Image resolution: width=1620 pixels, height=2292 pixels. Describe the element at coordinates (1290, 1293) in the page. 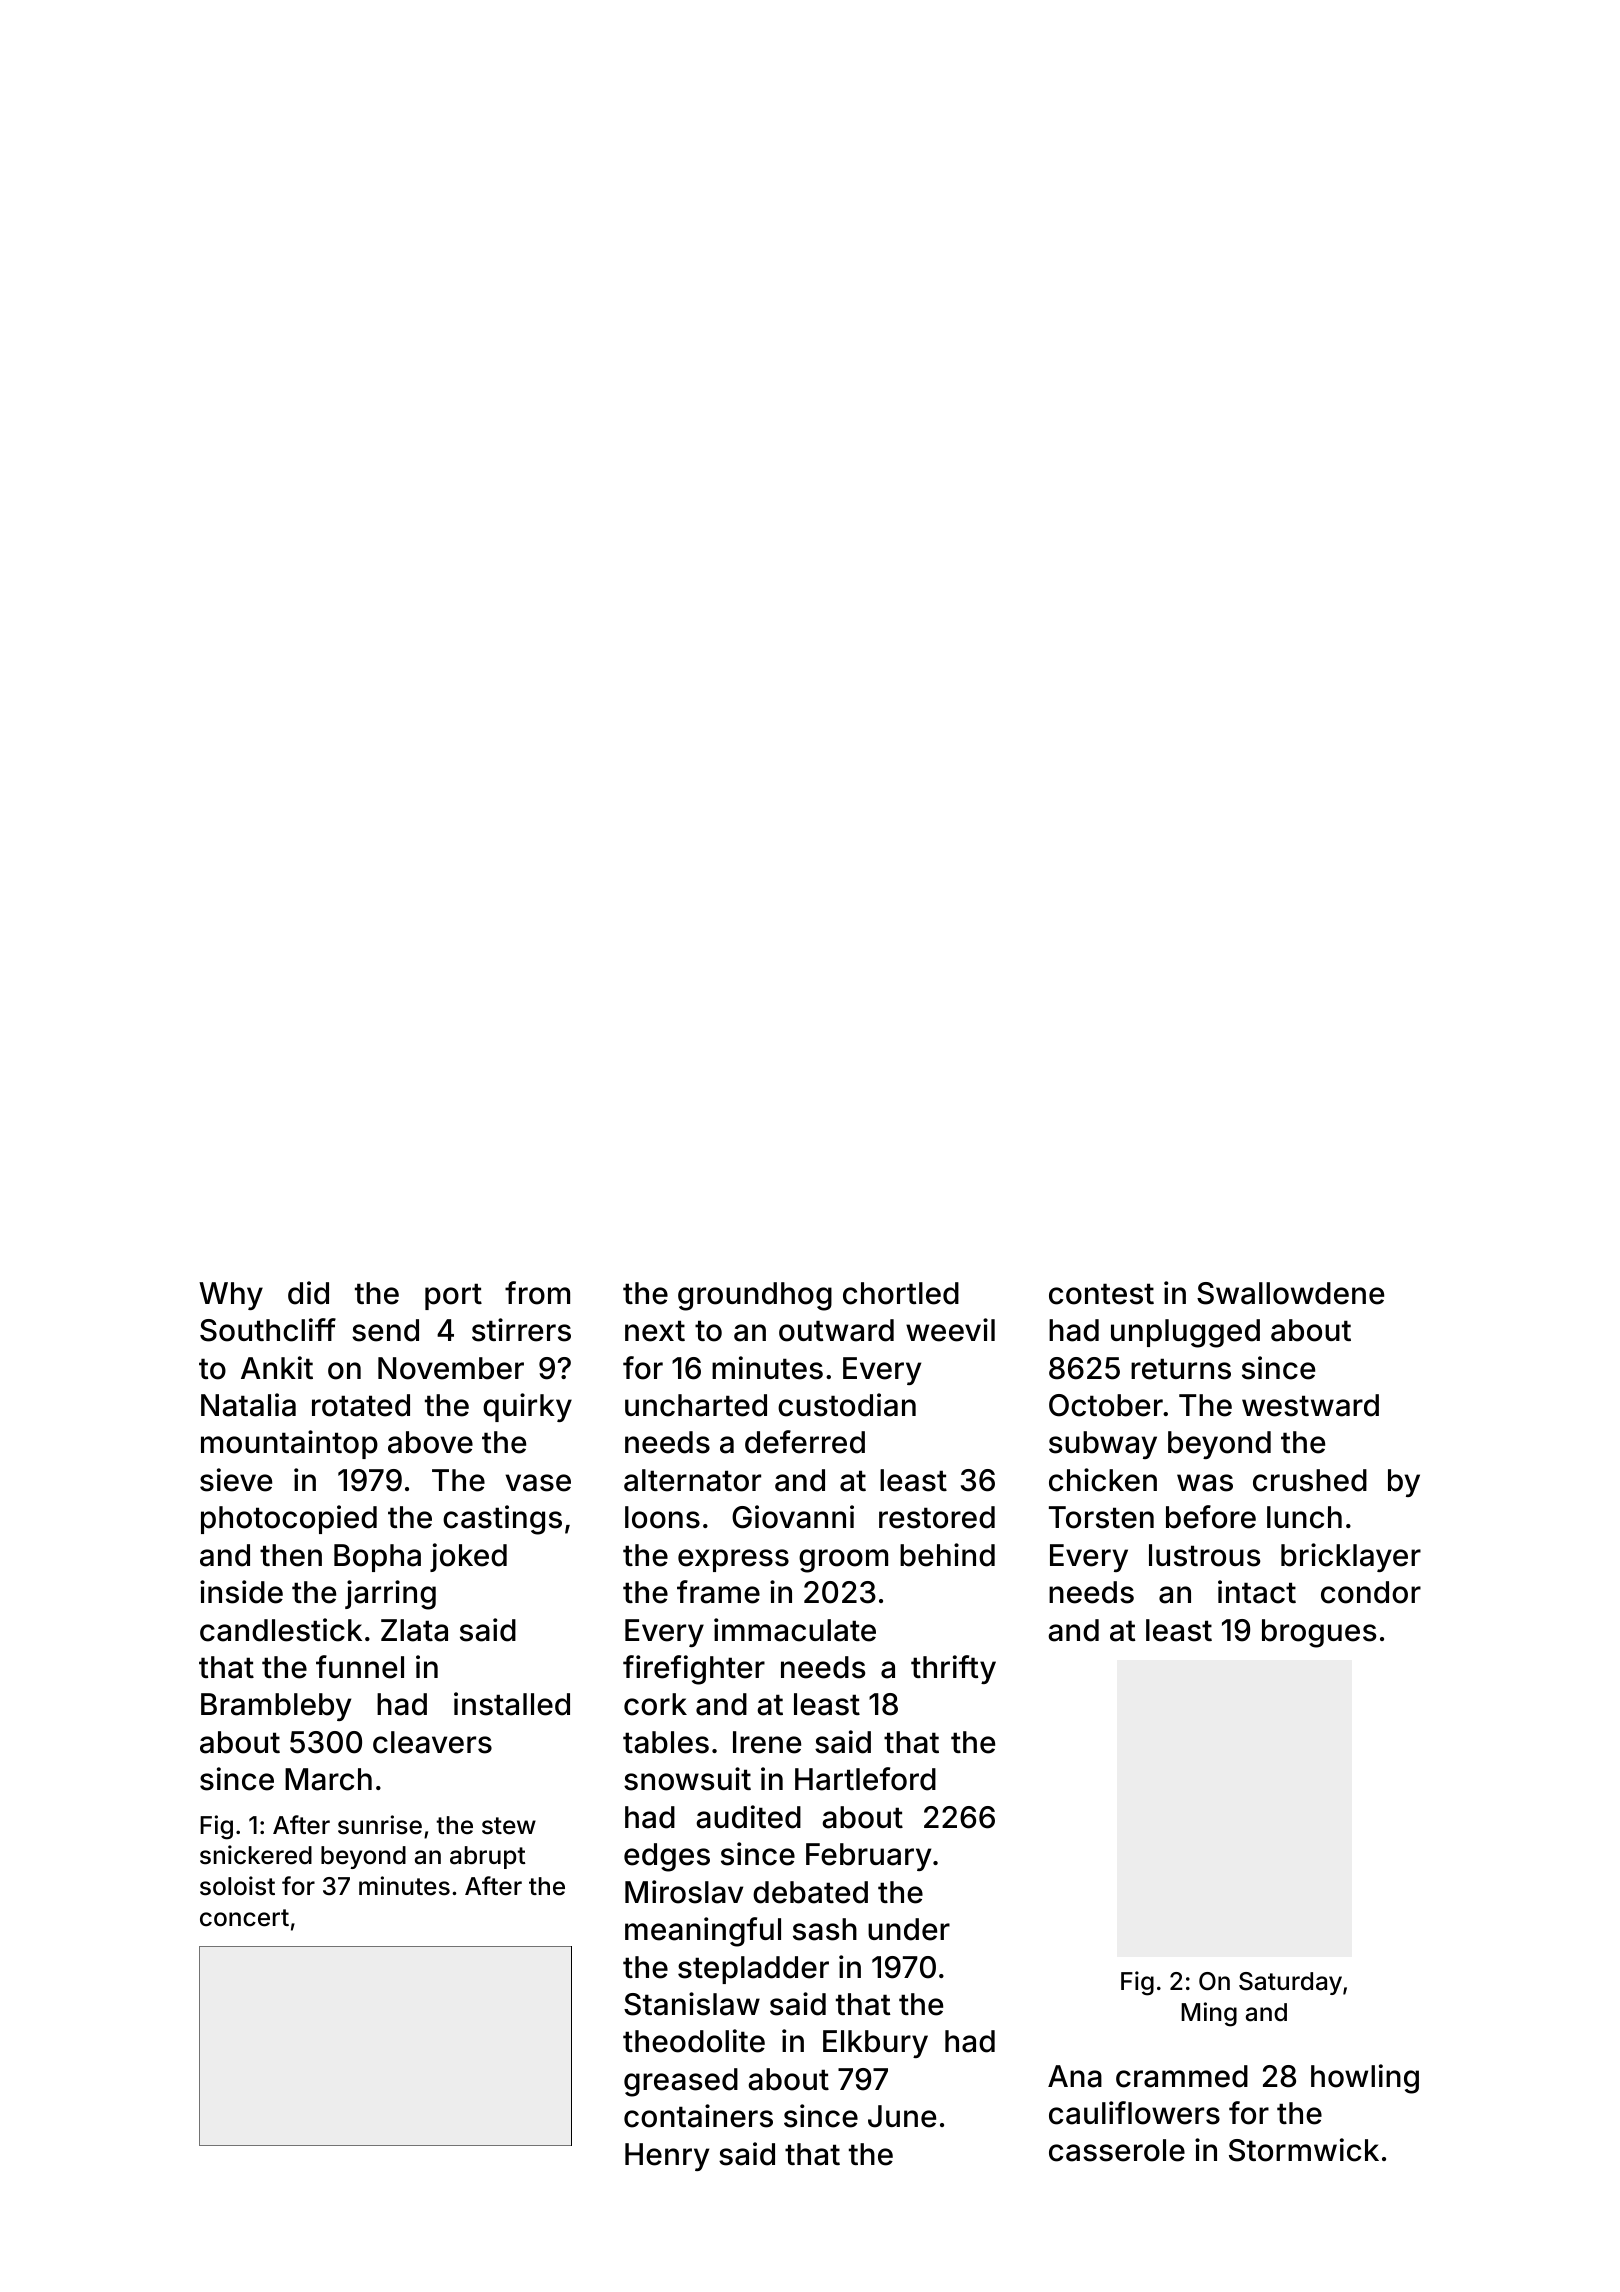

I see `Swallowdene` at that location.
